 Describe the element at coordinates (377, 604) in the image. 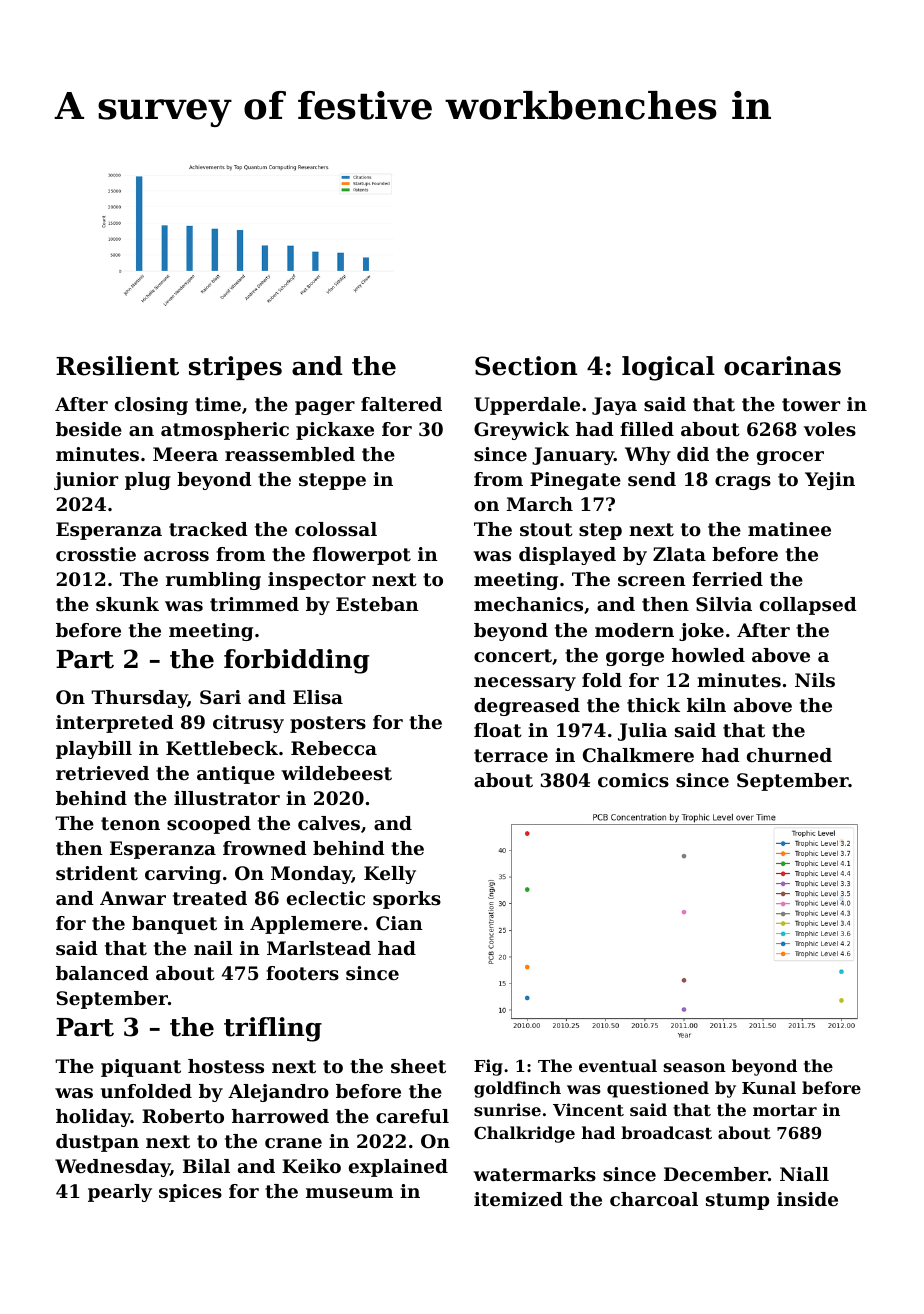

I see `Esteban` at that location.
